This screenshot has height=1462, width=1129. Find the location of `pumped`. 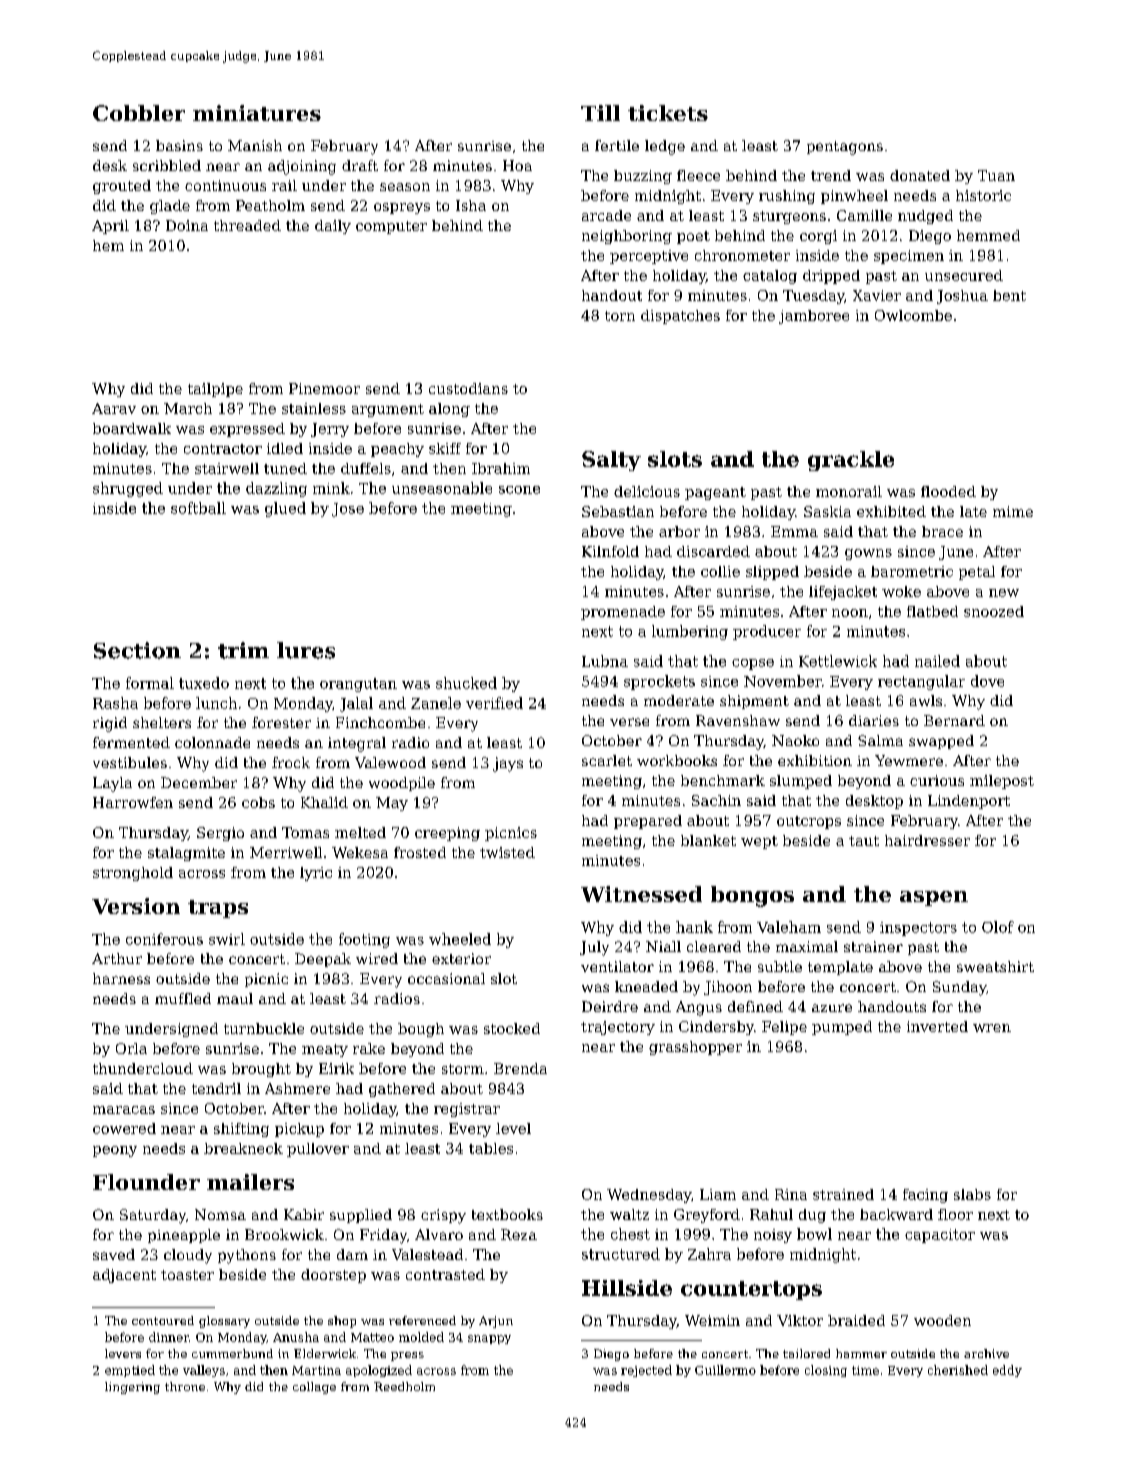

pumped is located at coordinates (842, 1028).
